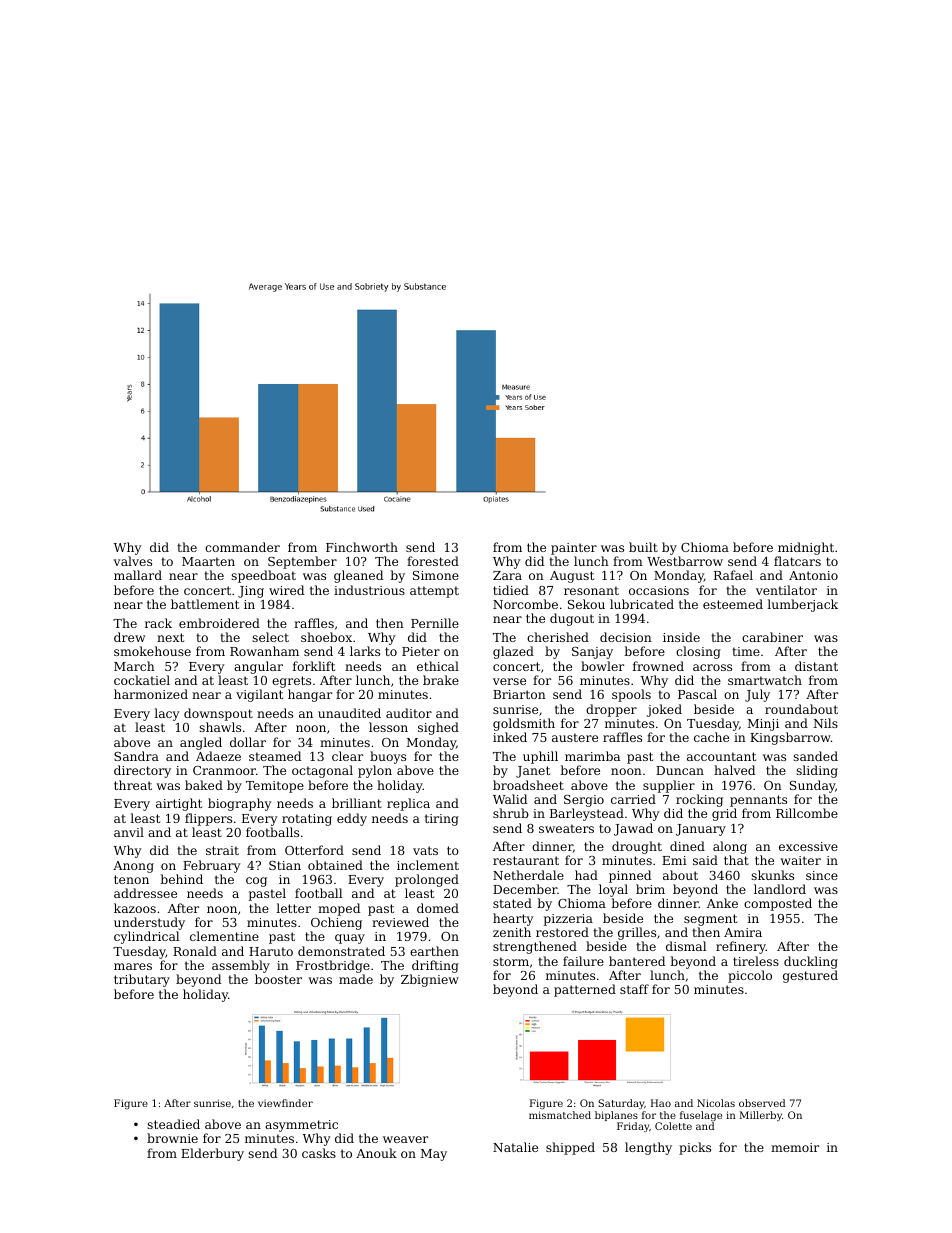 The width and height of the screenshot is (952, 1233). Describe the element at coordinates (433, 561) in the screenshot. I see `forested` at that location.
